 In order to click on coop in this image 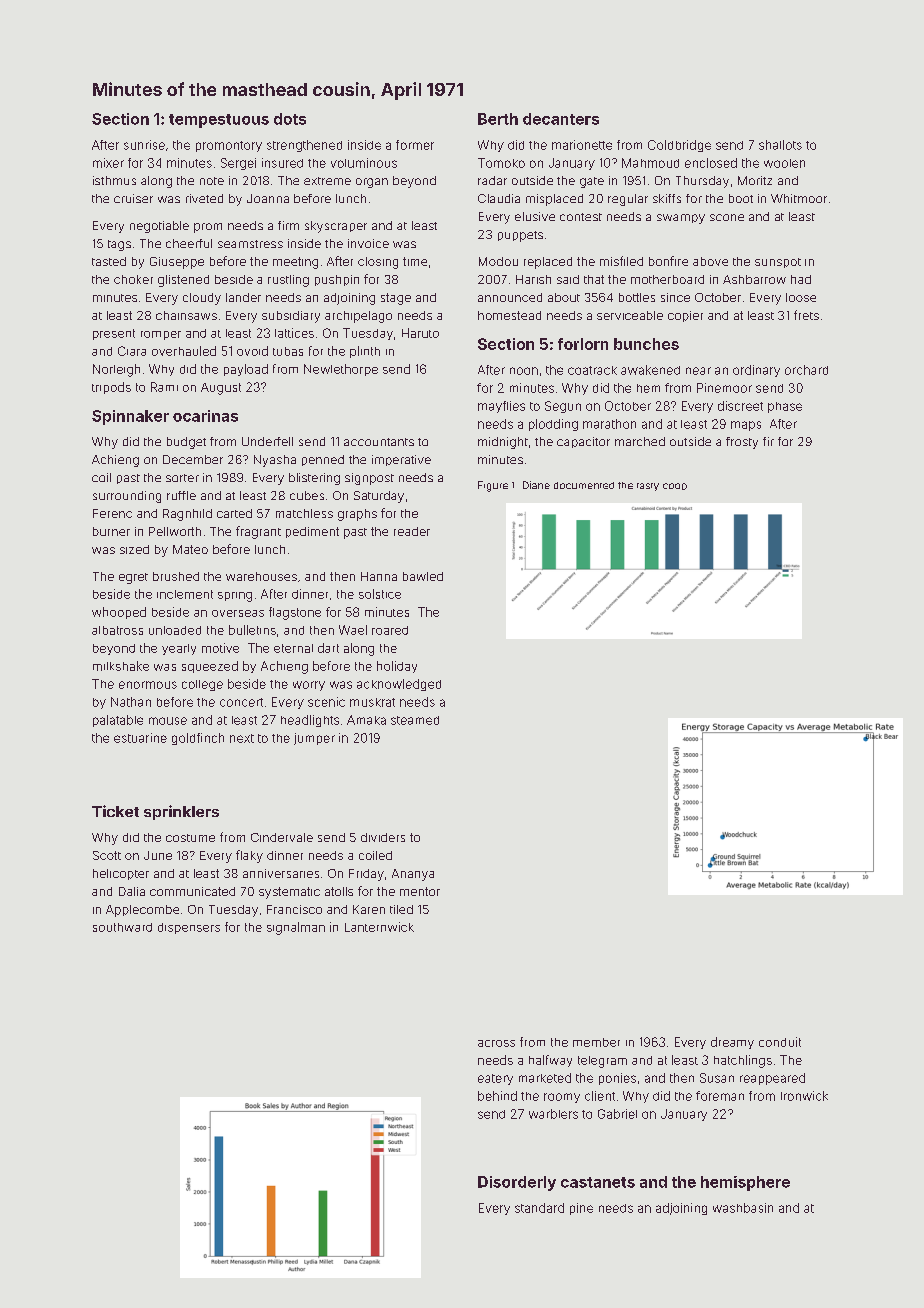, I will do `click(675, 486)`.
